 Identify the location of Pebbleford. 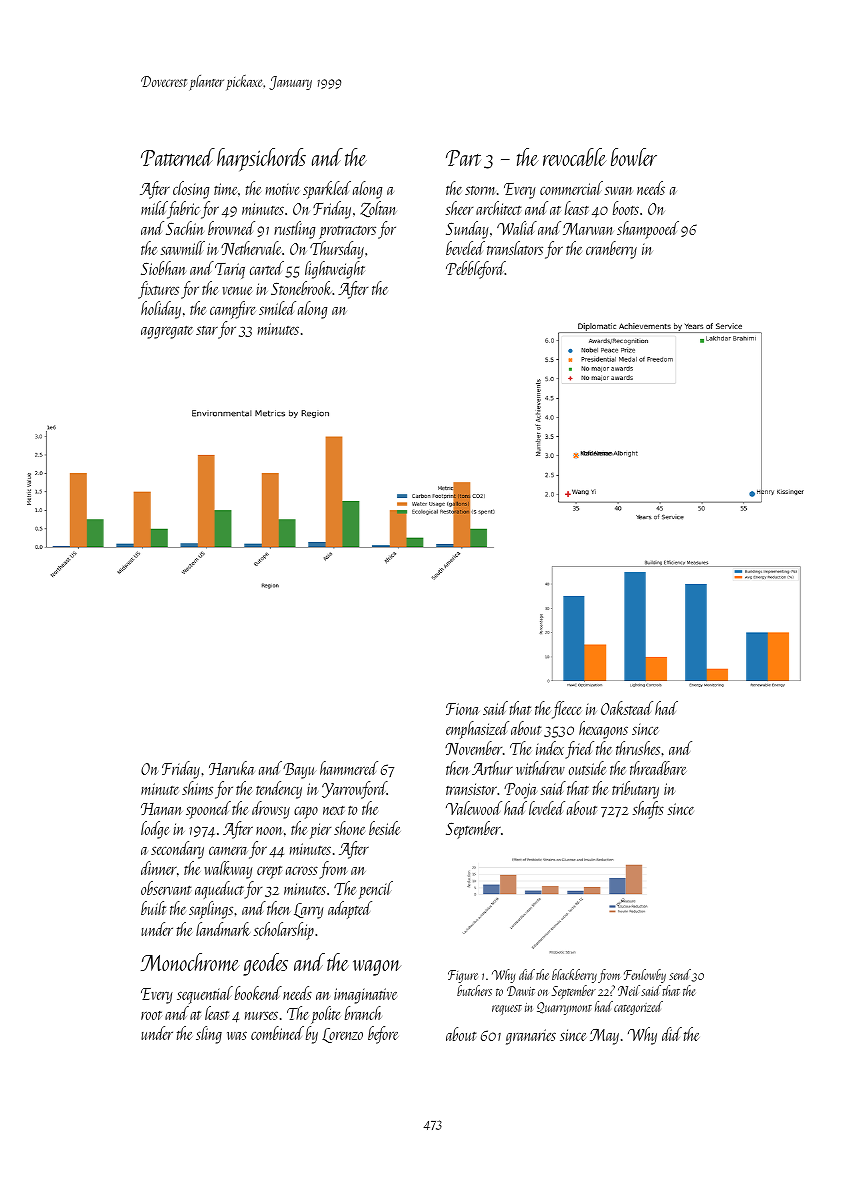
(475, 270).
